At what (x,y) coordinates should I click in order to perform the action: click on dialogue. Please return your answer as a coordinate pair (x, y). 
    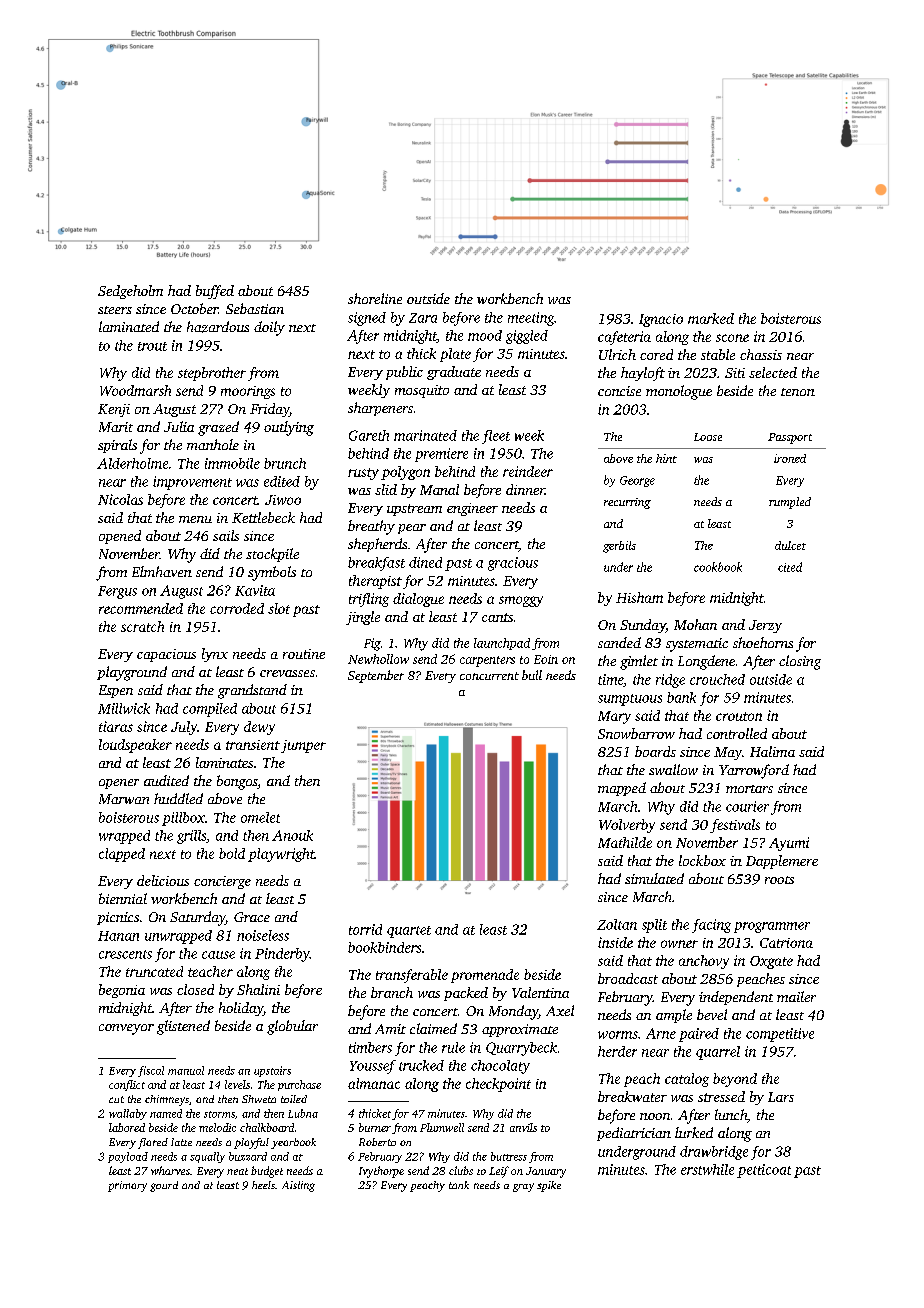
    Looking at the image, I should click on (418, 600).
